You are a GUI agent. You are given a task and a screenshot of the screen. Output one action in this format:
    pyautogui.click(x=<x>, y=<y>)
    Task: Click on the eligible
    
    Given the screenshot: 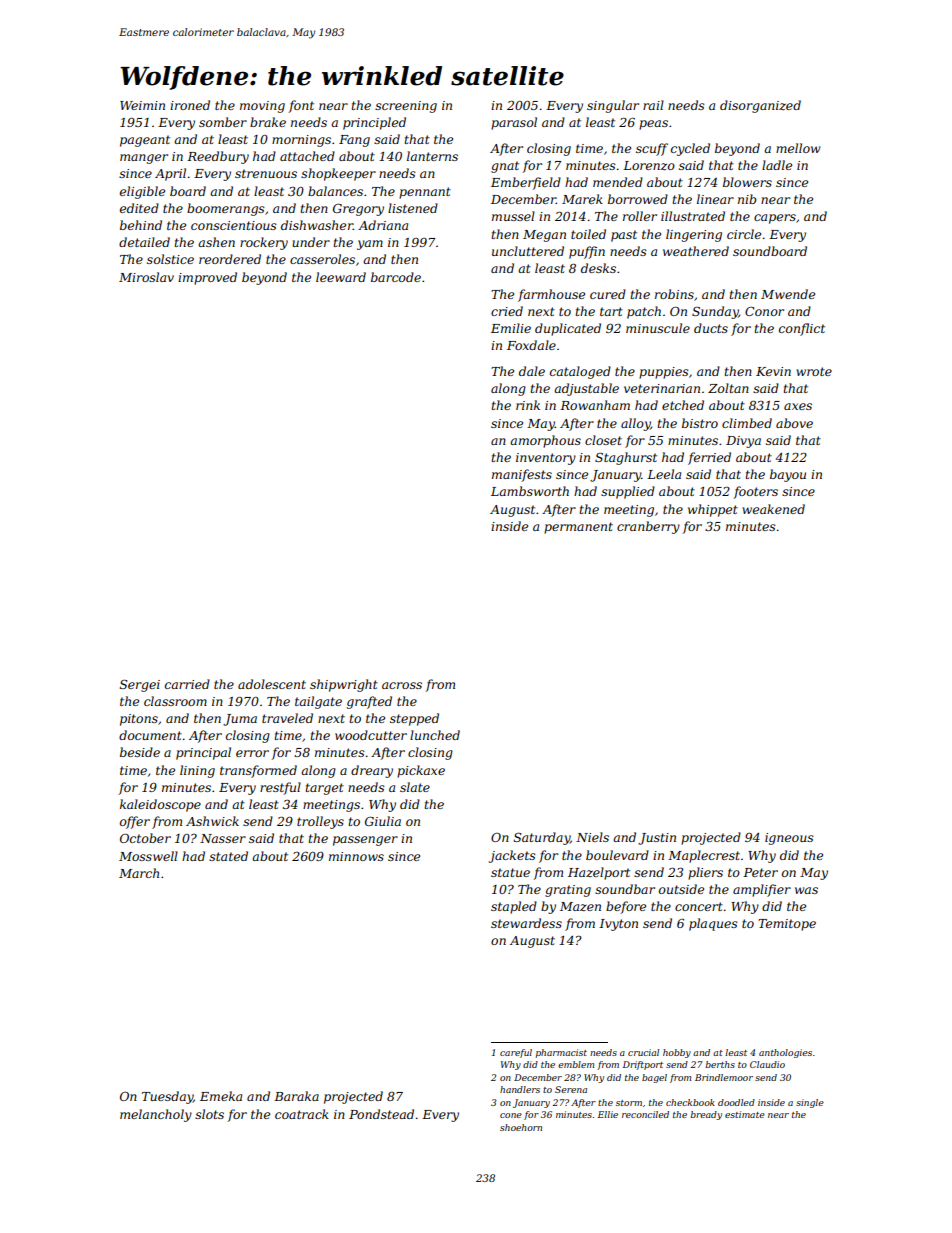 What is the action you would take?
    pyautogui.click(x=142, y=192)
